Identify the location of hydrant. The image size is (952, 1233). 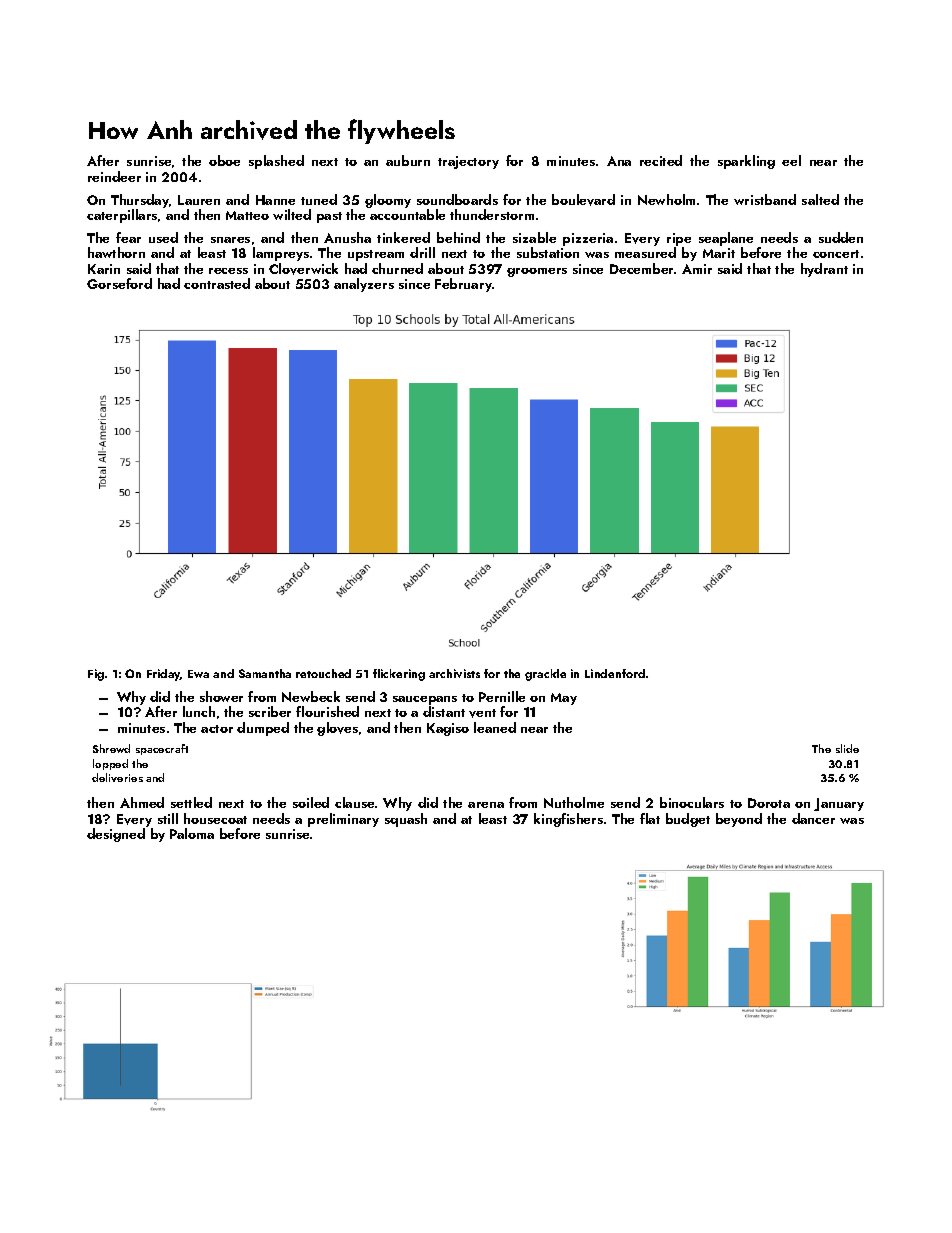
(824, 270).
